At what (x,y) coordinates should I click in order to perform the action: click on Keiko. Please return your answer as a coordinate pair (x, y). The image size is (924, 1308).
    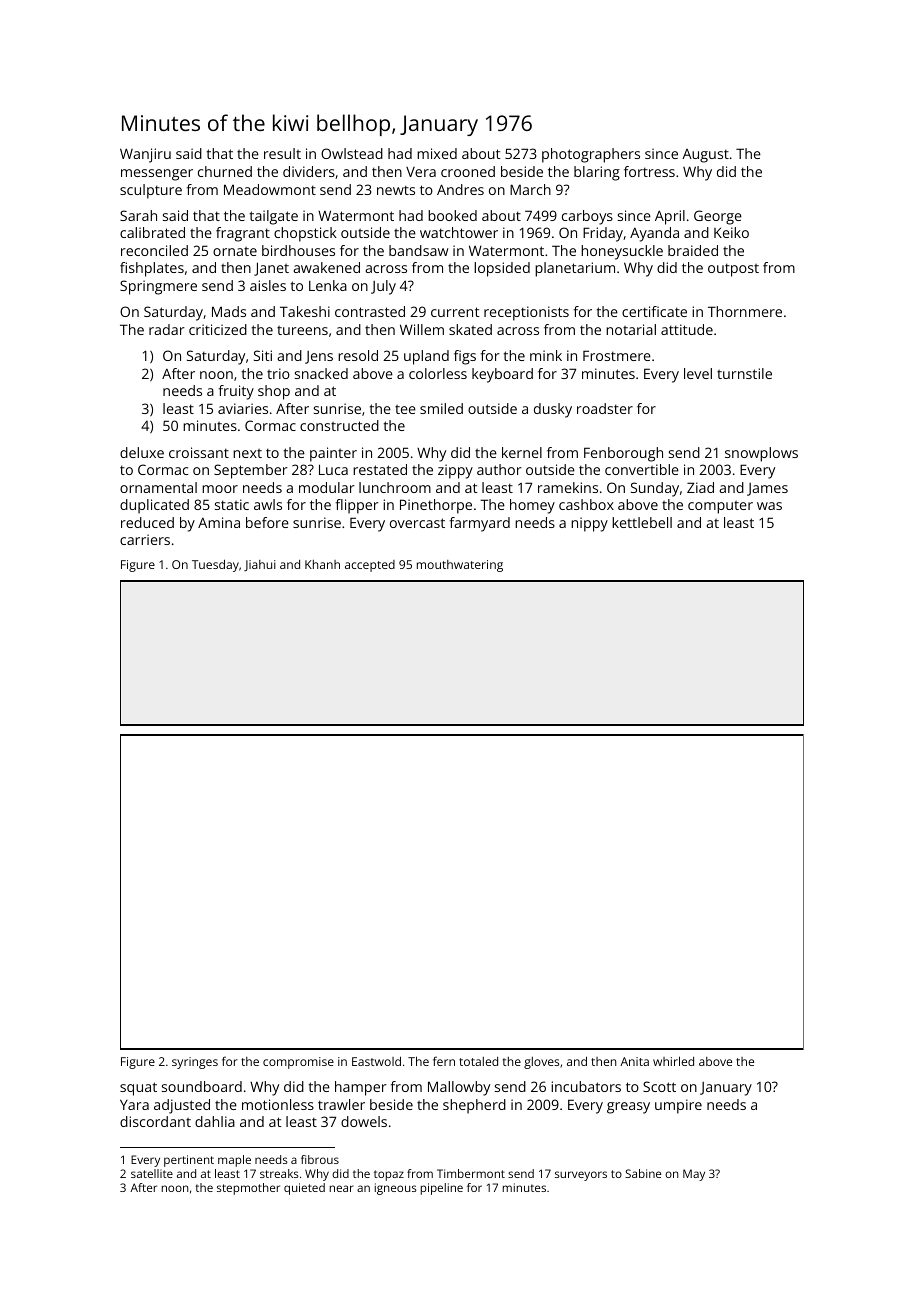
    Looking at the image, I should click on (731, 232).
